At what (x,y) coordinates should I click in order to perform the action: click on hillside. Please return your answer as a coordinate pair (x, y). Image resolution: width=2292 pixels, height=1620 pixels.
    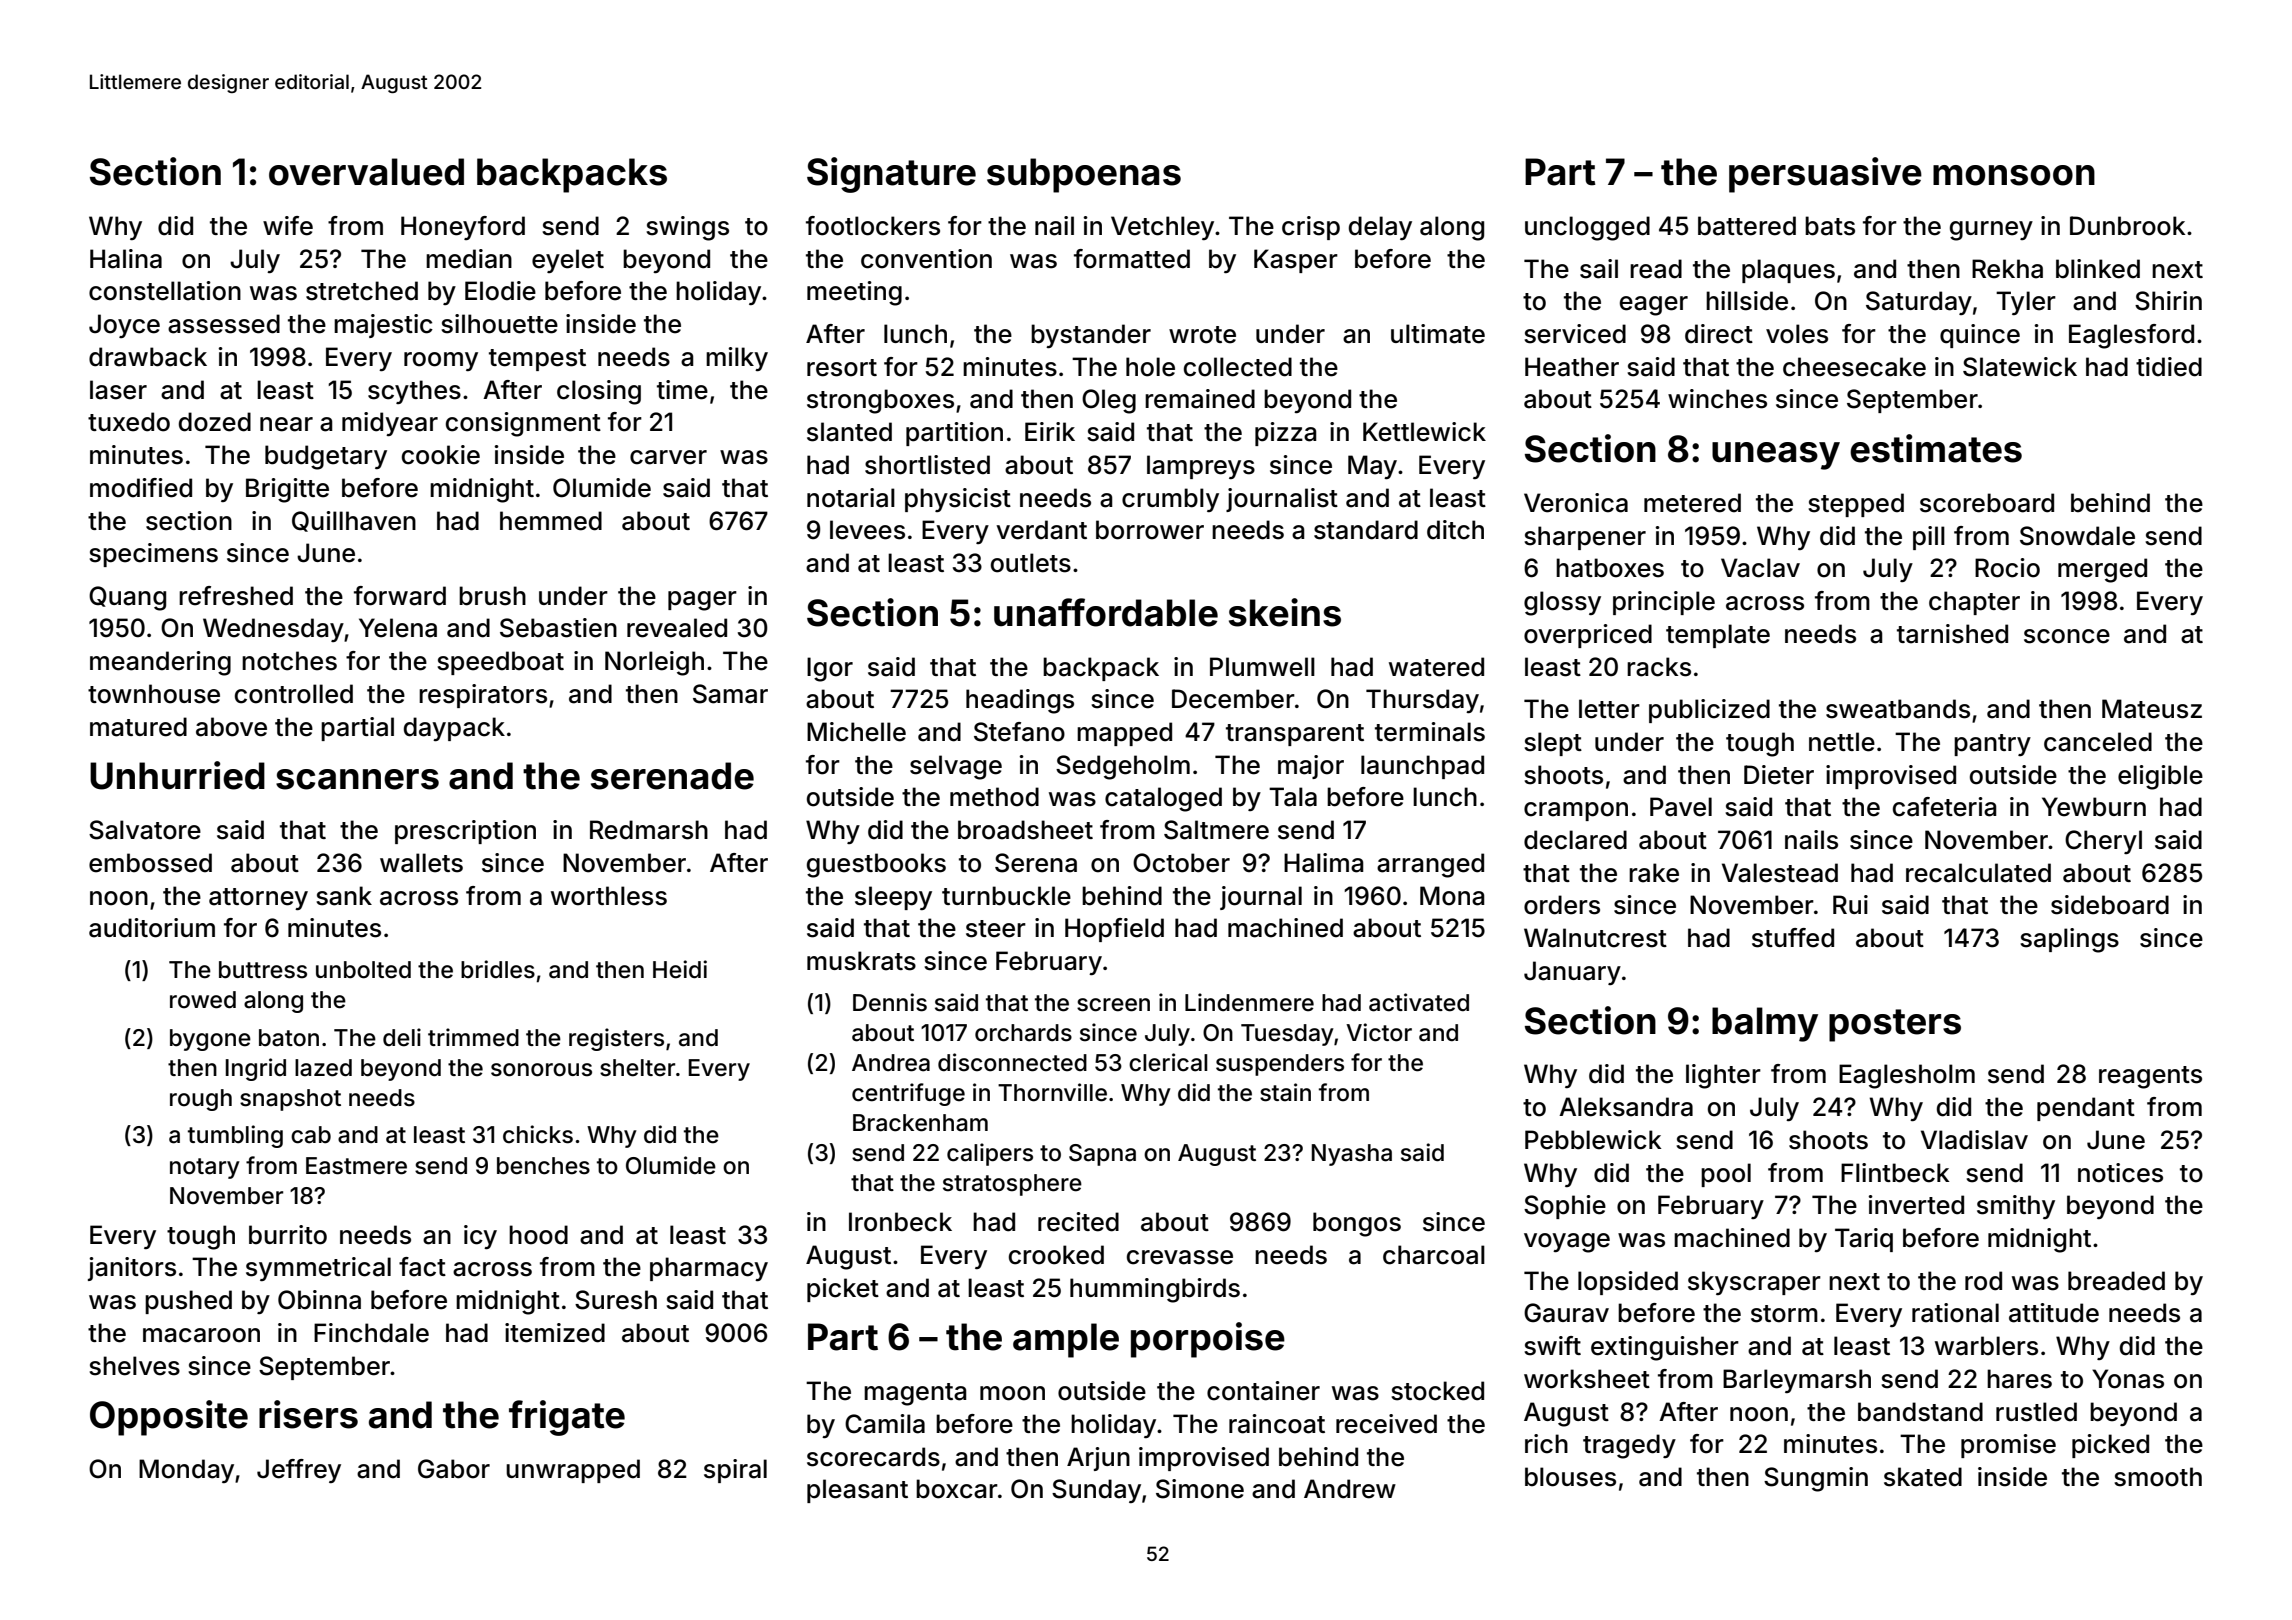
    Looking at the image, I should click on (1747, 301).
